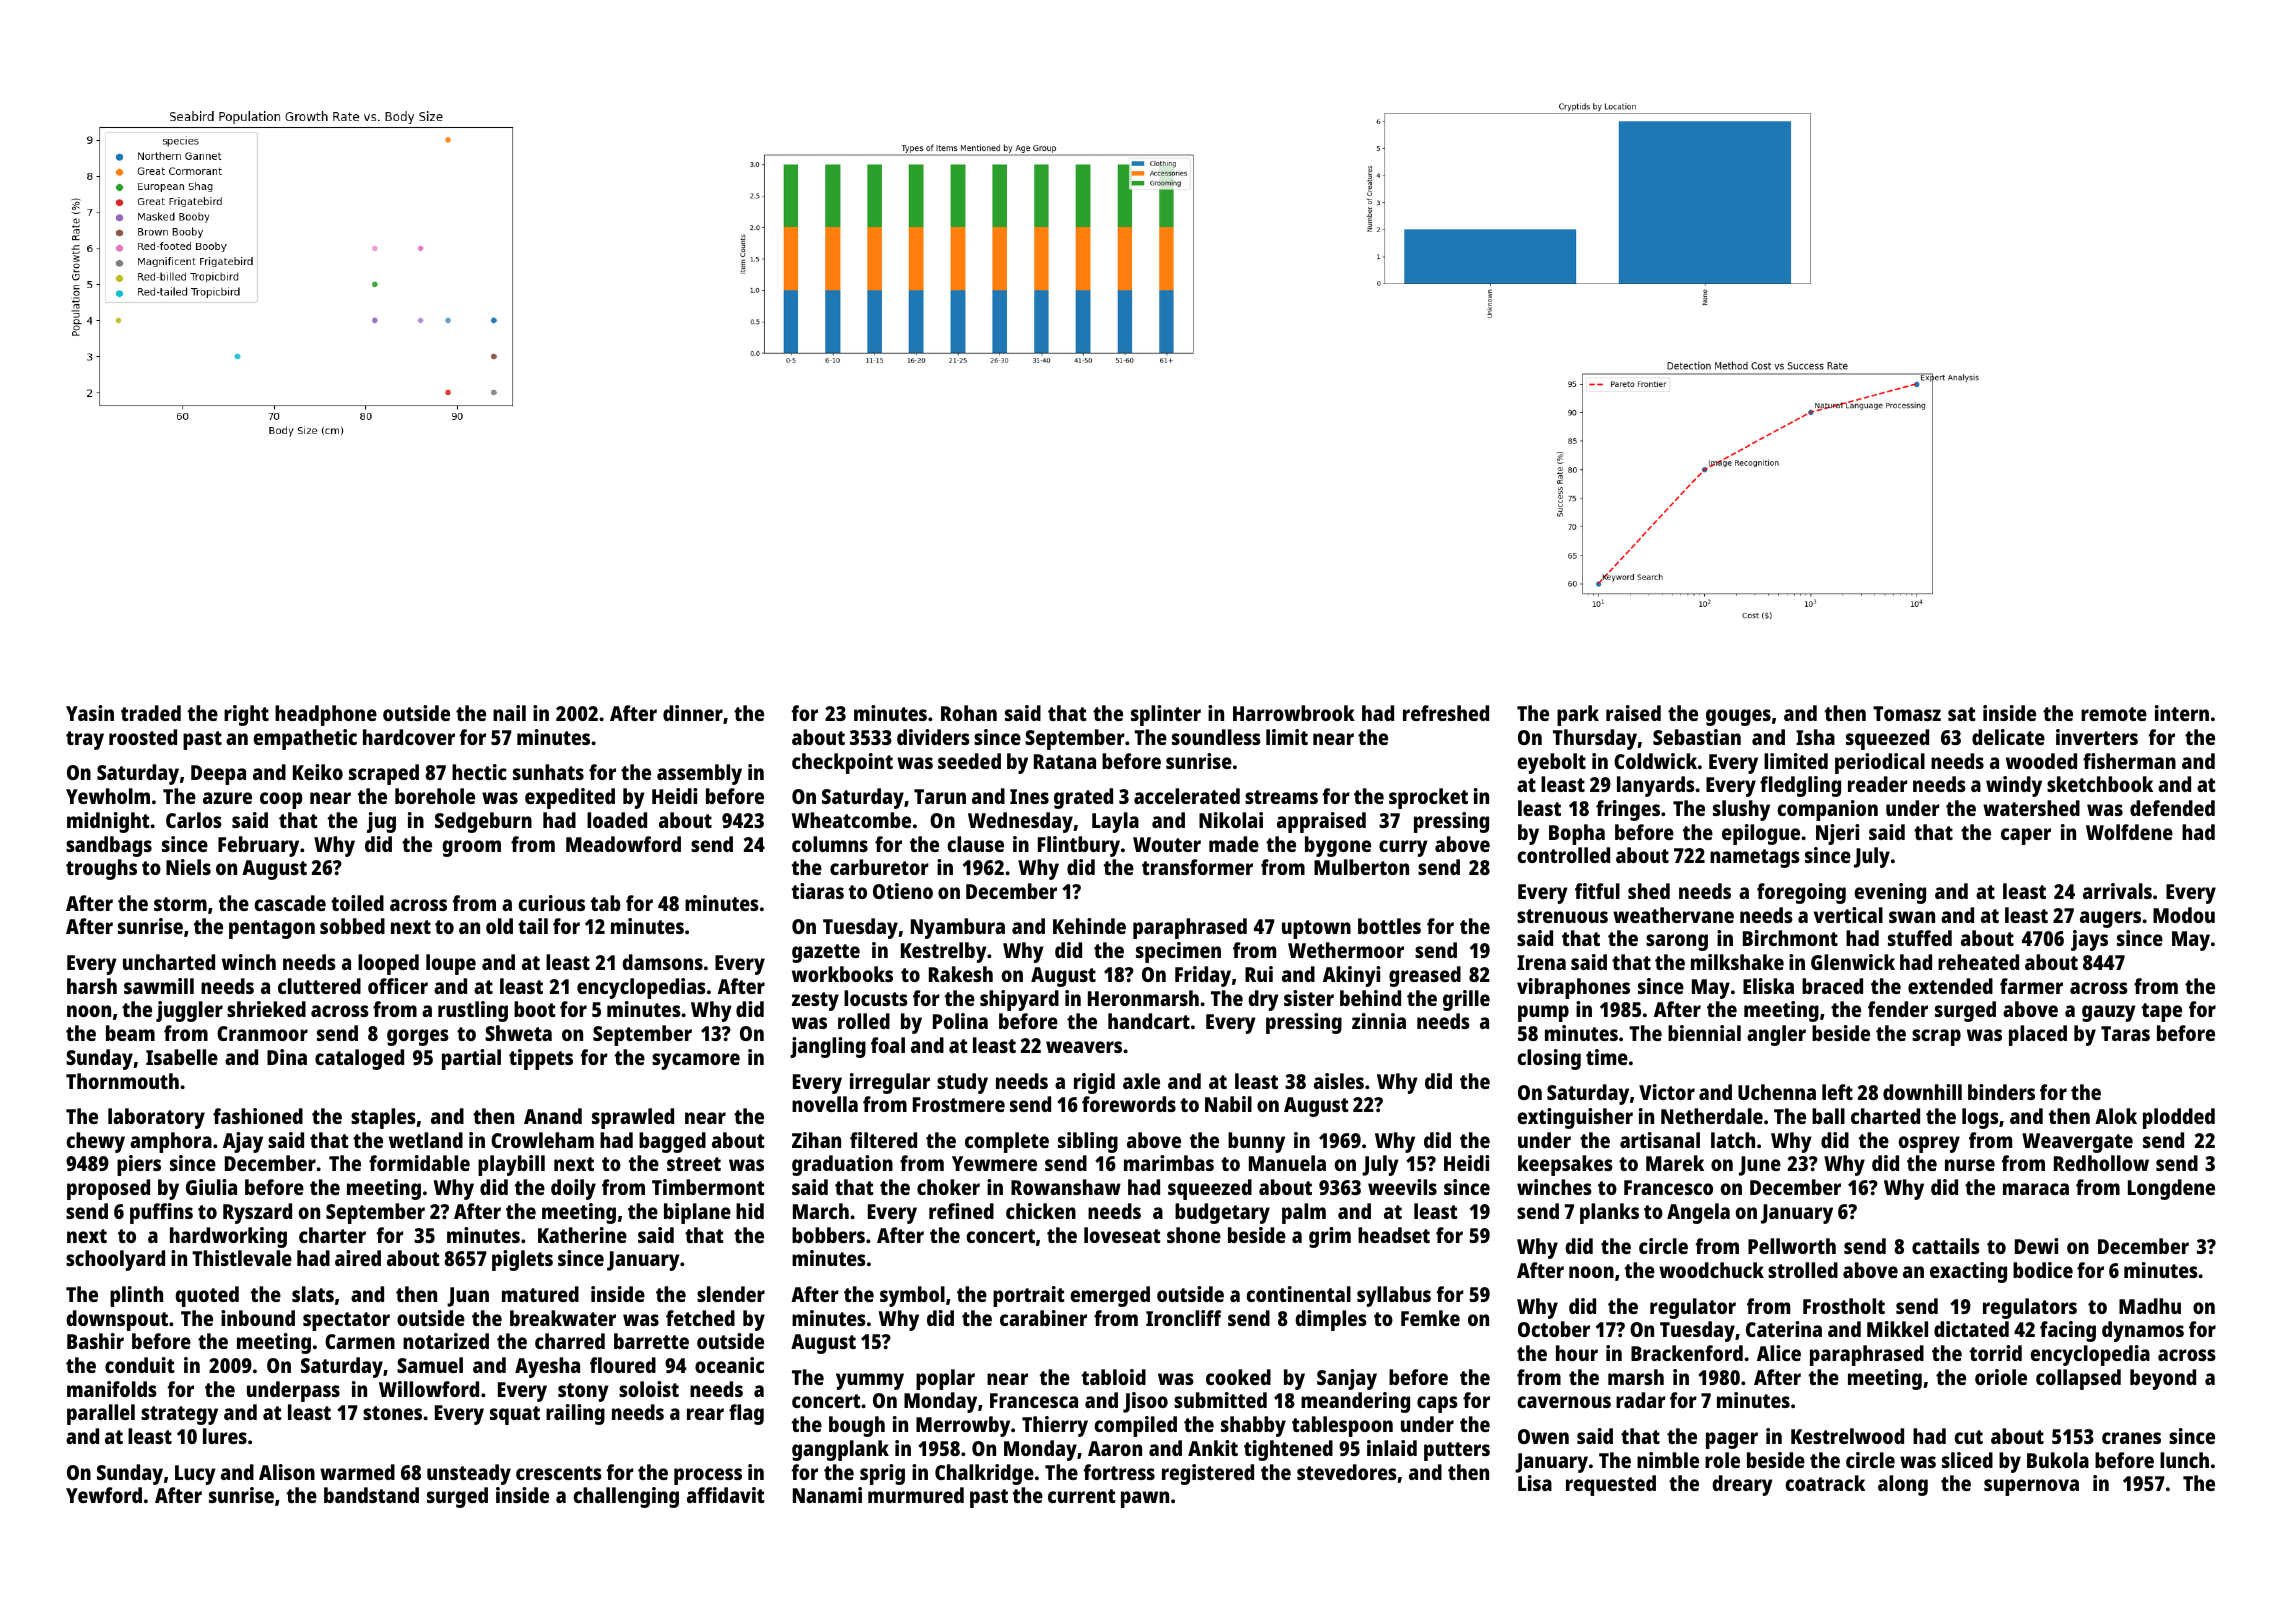 This document has height=1614, width=2282. I want to click on marimbas, so click(1169, 1163).
